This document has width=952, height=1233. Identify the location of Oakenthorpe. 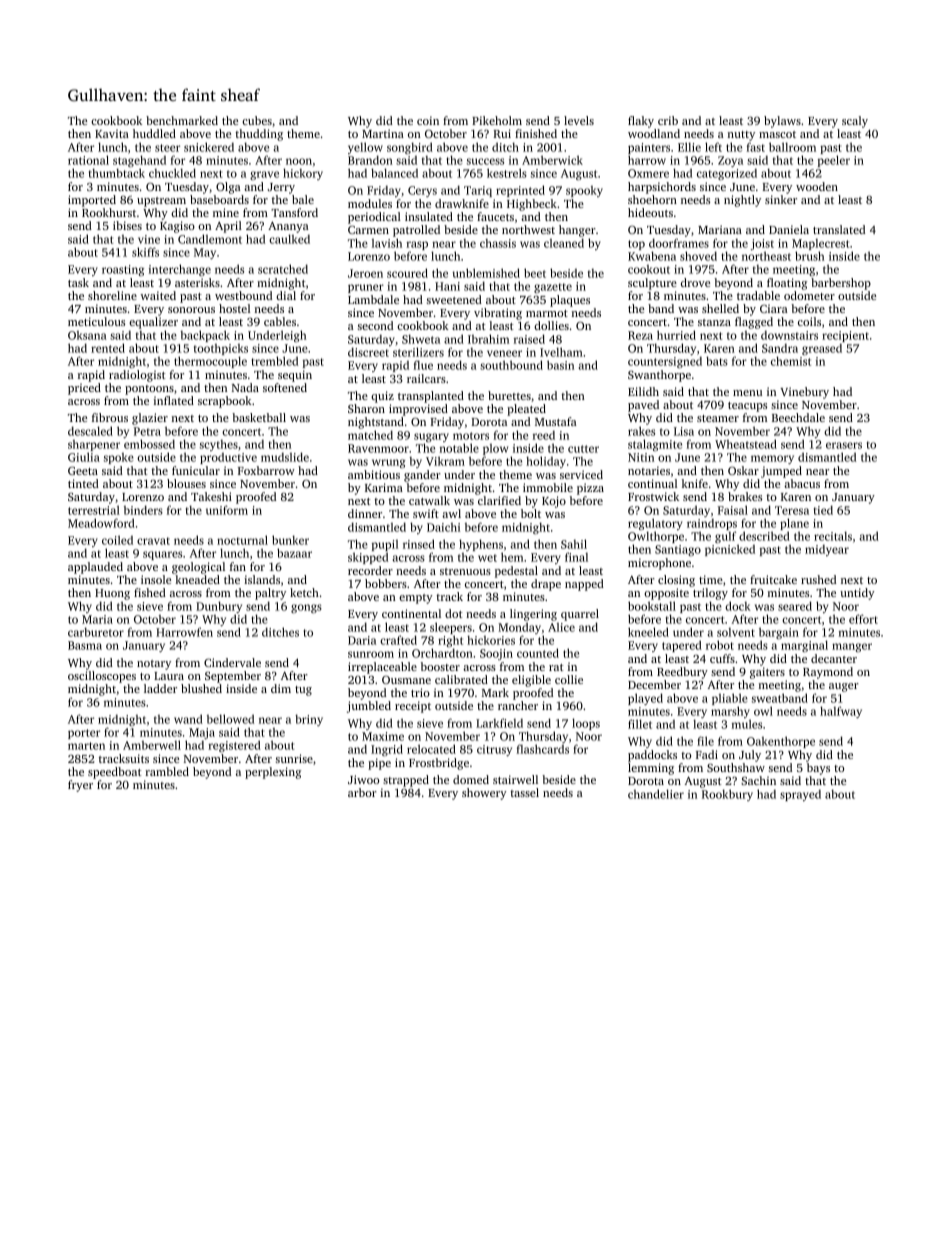
(781, 742).
